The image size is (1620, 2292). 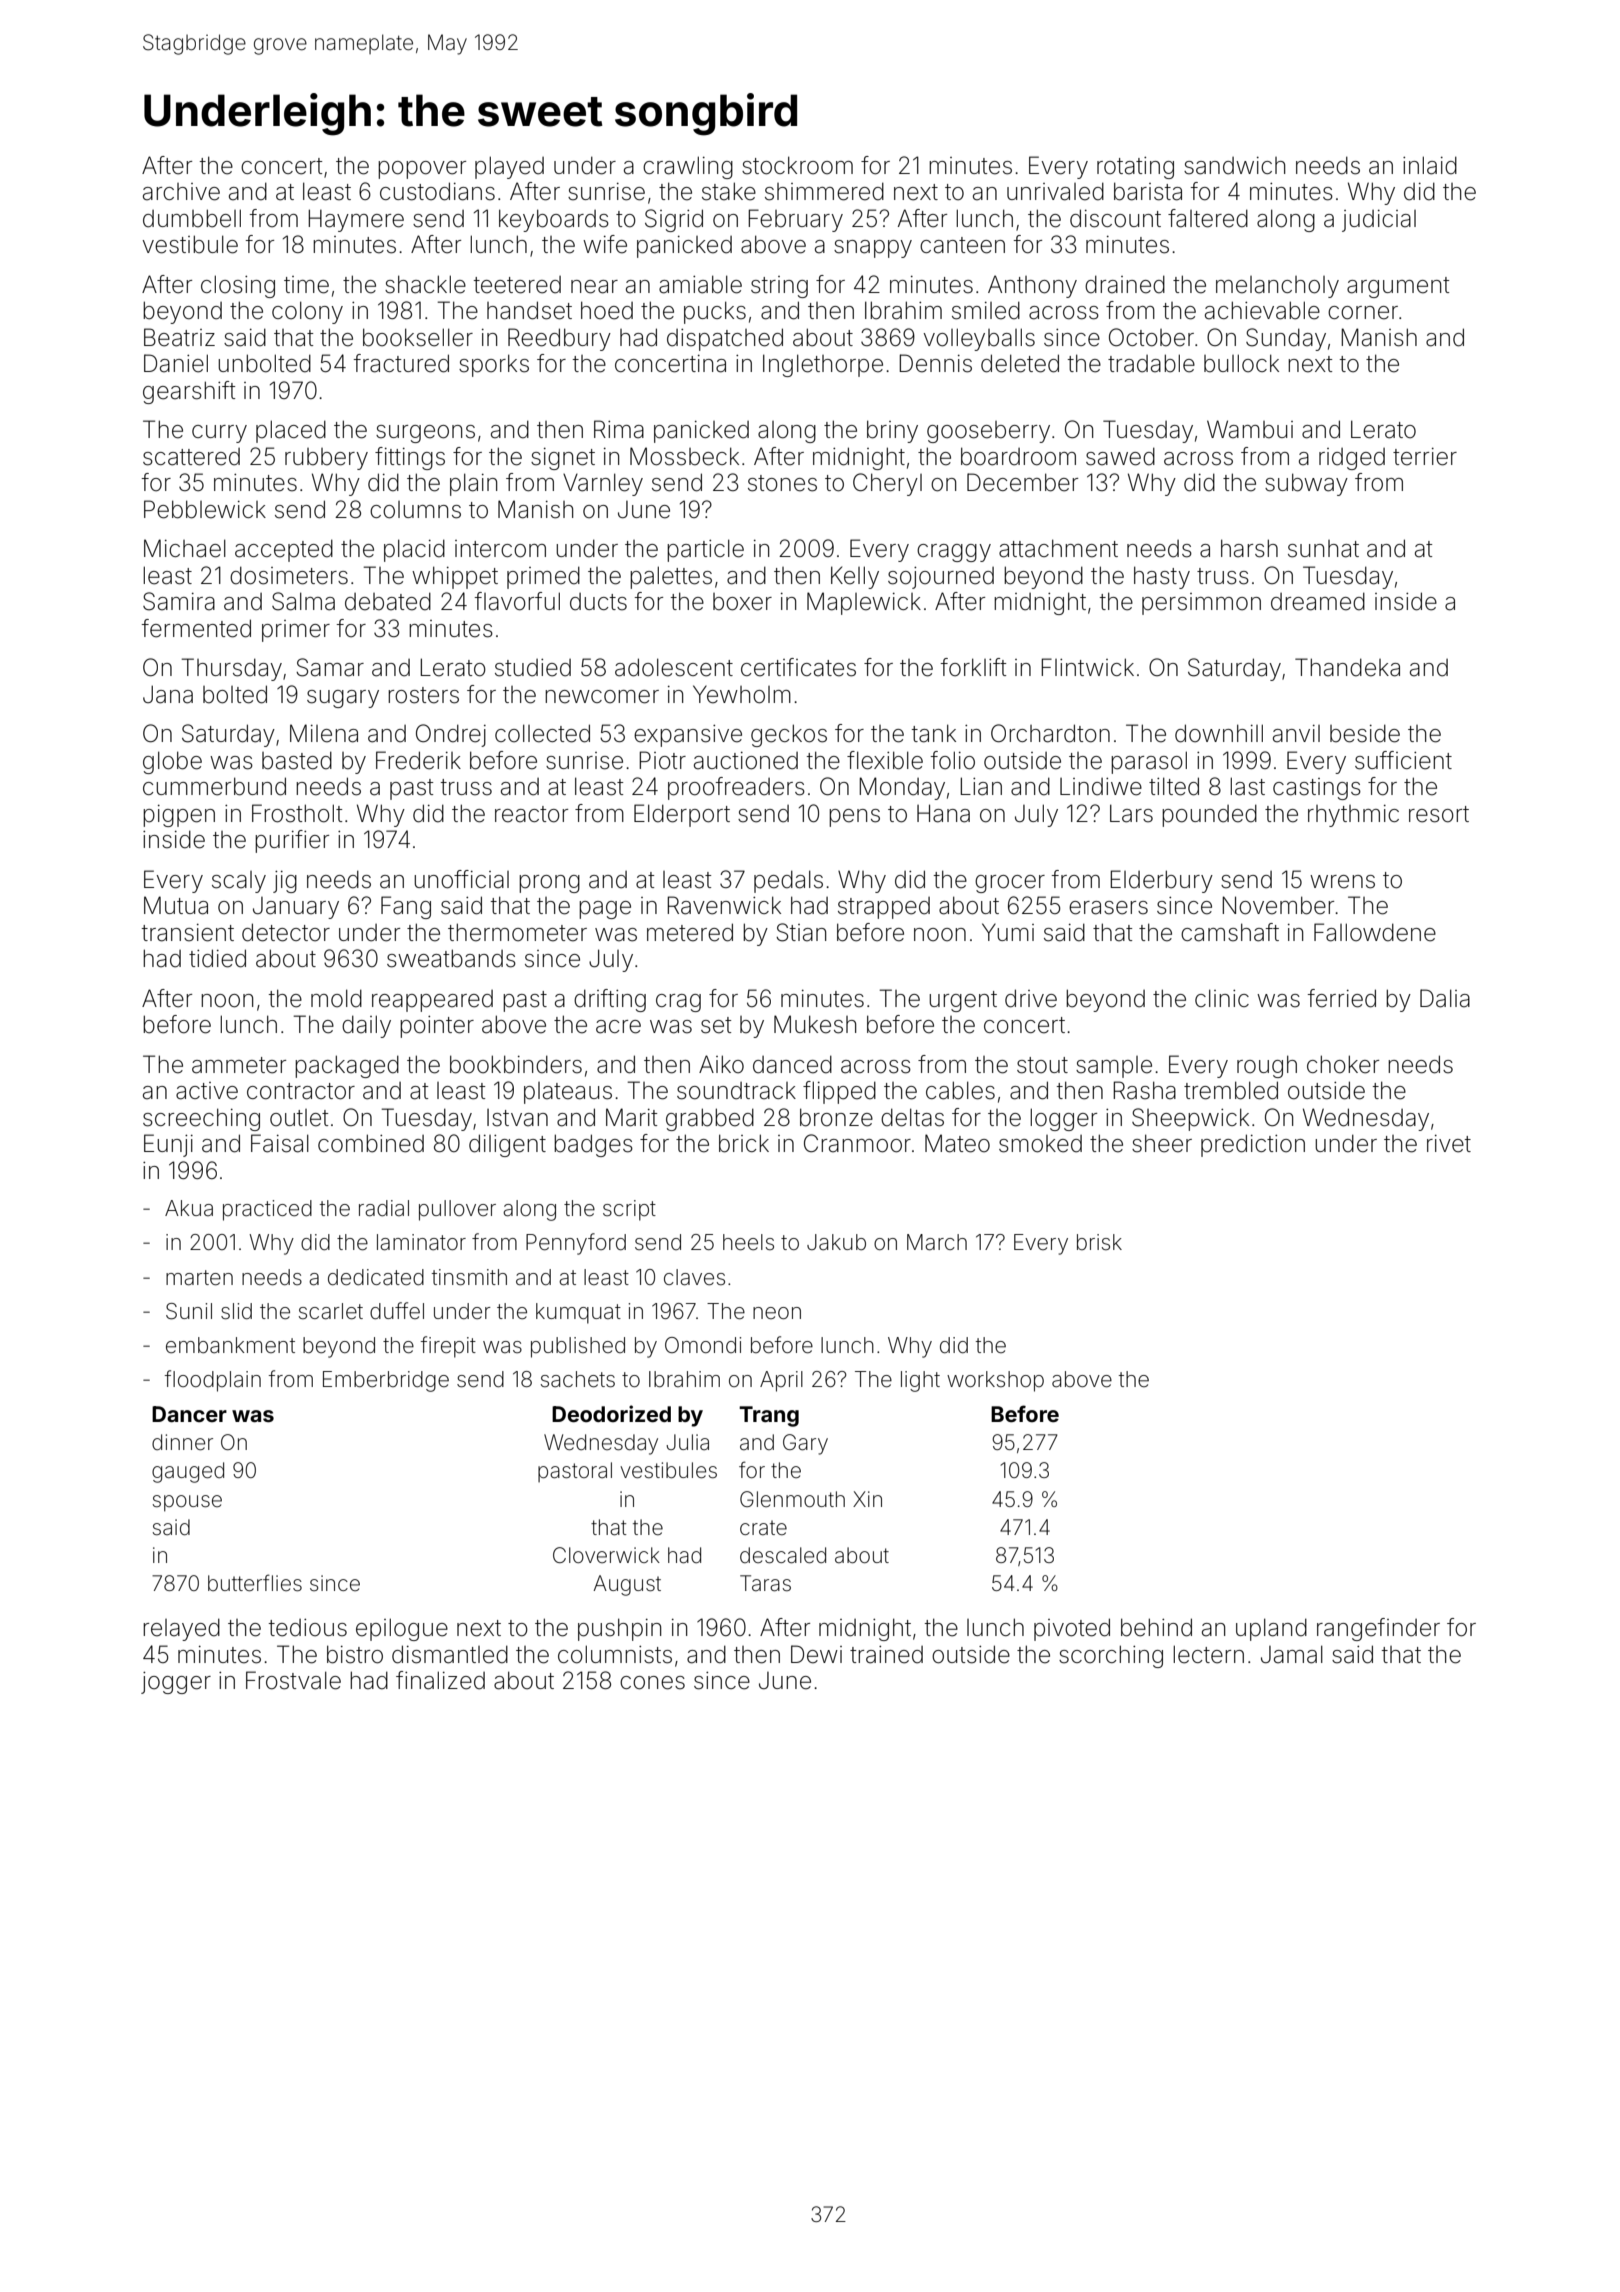 I want to click on Milena, so click(x=324, y=733).
